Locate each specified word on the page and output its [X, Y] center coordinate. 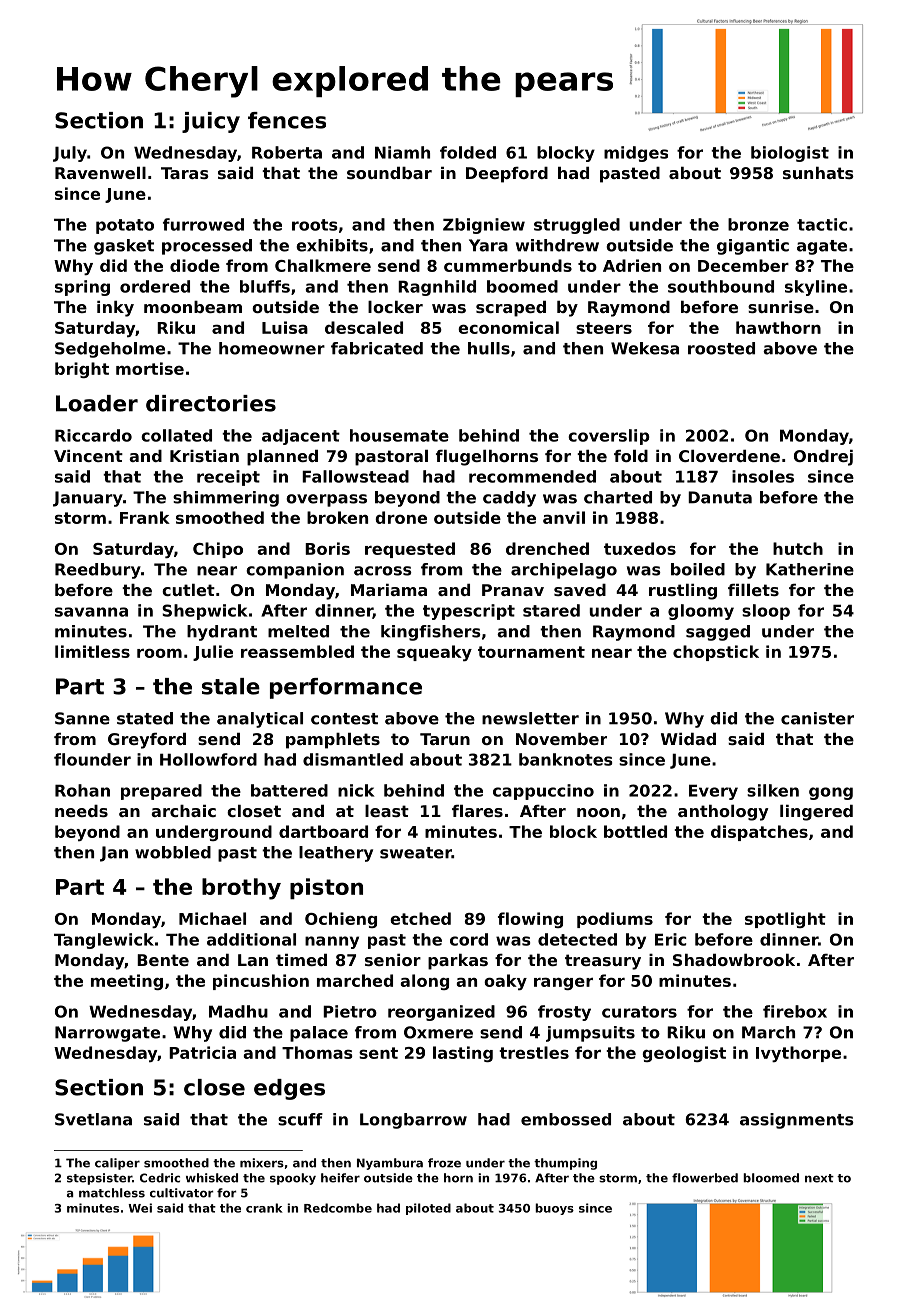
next [819, 1178]
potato [125, 226]
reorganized [441, 1013]
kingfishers [431, 633]
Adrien [632, 265]
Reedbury [98, 571]
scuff [300, 1119]
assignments [797, 1121]
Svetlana [93, 1119]
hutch [798, 548]
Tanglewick [104, 941]
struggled [577, 226]
